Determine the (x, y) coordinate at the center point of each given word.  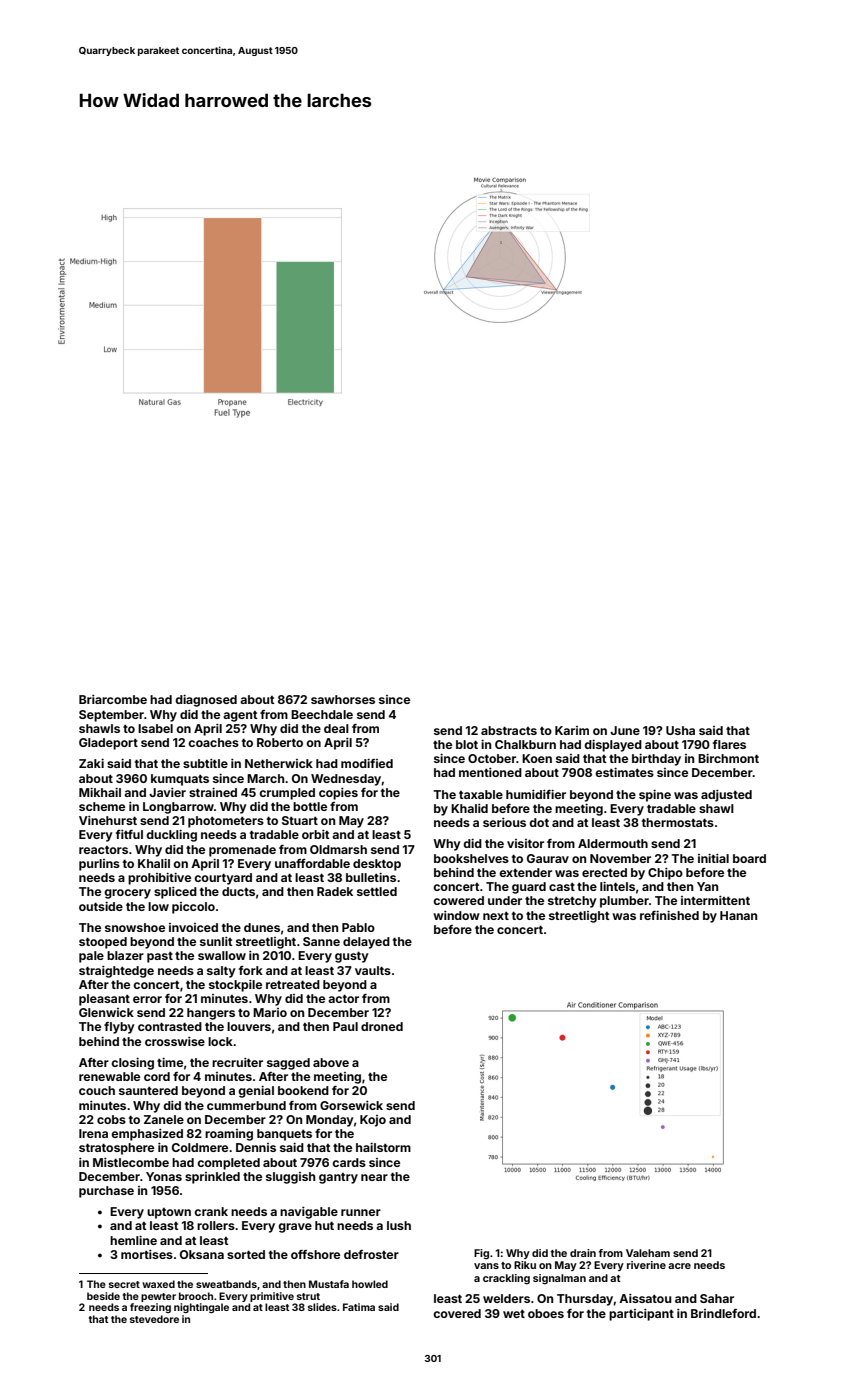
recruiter (237, 1062)
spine (655, 796)
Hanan (738, 915)
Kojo (373, 1121)
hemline (133, 1240)
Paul (345, 1026)
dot (539, 822)
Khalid (469, 808)
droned (382, 1026)
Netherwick (279, 763)
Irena (93, 1133)
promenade (242, 851)
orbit (315, 834)
